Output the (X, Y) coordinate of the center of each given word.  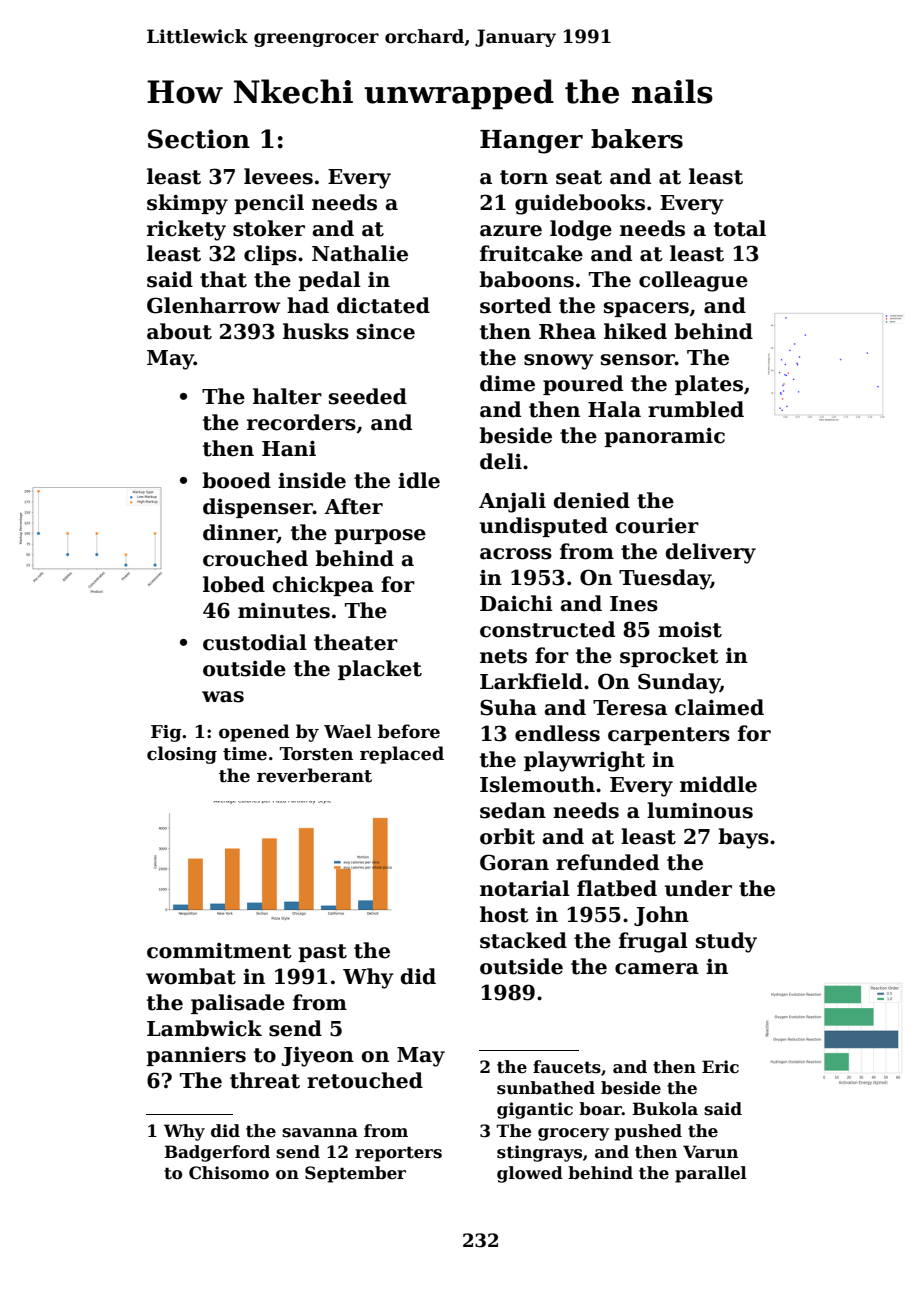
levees (278, 176)
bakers (637, 139)
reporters (398, 1154)
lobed (234, 584)
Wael (348, 731)
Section (199, 139)
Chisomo (229, 1173)
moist (690, 630)
